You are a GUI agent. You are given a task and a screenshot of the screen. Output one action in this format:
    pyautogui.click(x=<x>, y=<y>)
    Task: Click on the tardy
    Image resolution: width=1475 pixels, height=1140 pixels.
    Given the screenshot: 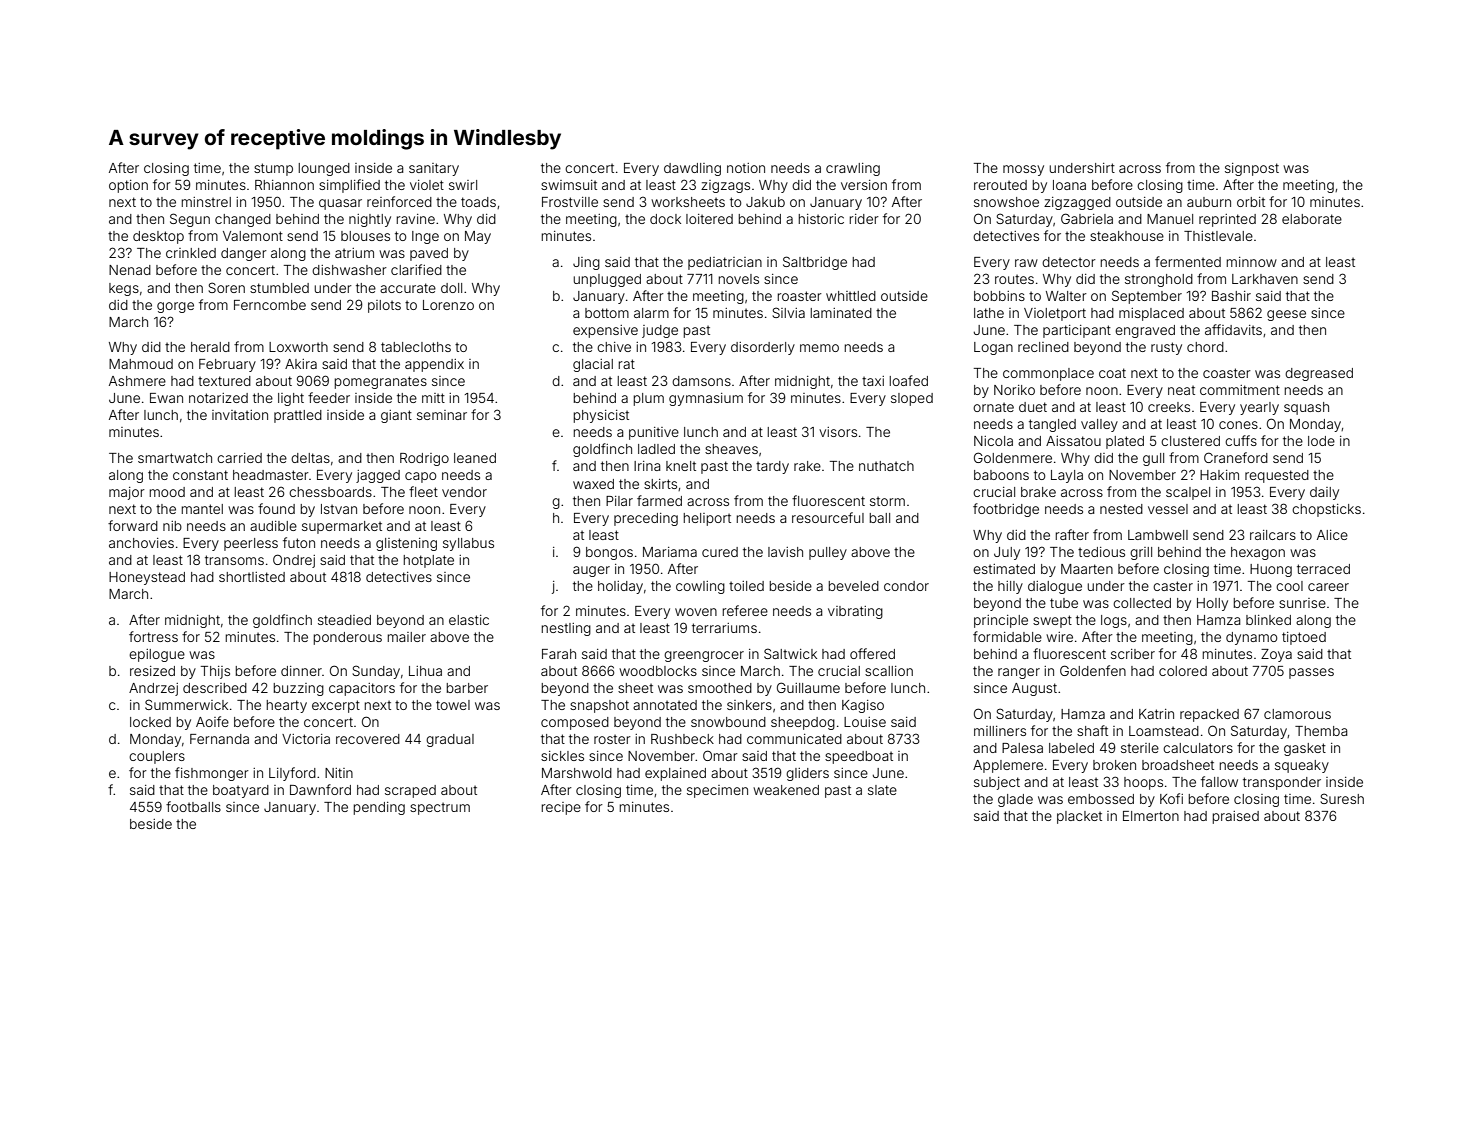 What is the action you would take?
    pyautogui.click(x=772, y=467)
